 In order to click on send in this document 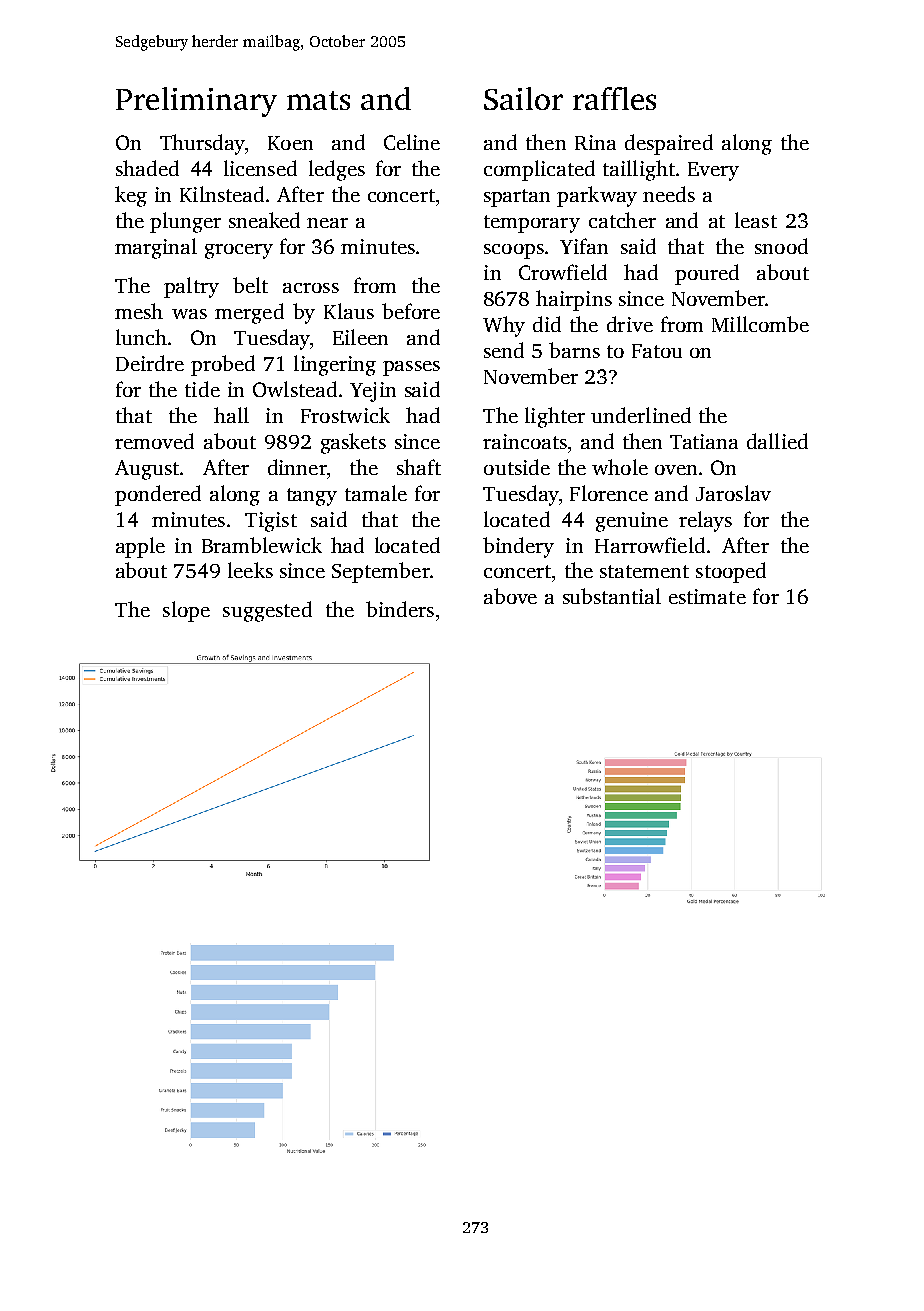, I will do `click(504, 350)`.
